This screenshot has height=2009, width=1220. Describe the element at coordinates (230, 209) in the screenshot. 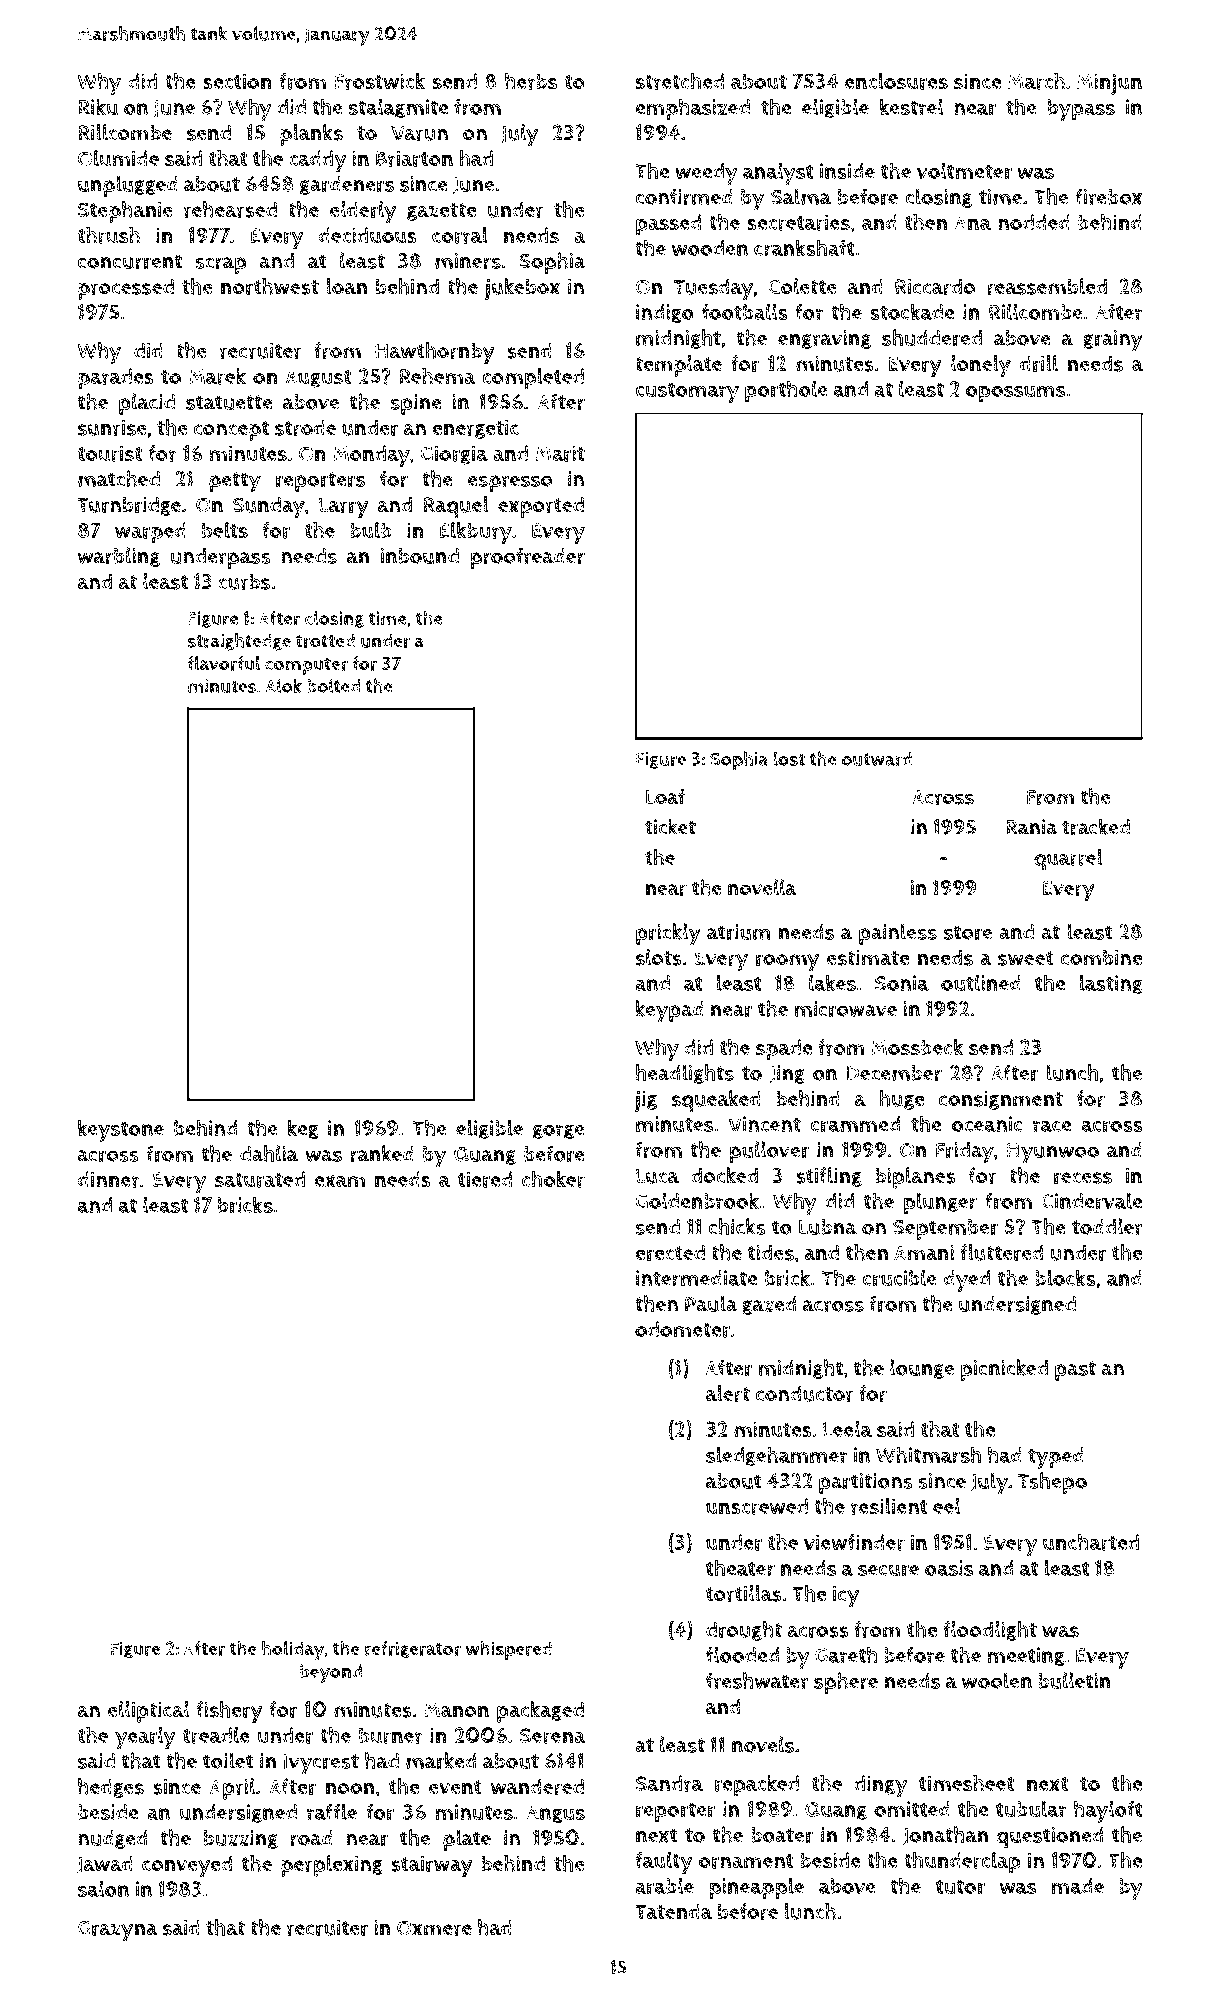

I see `rehearsed` at that location.
